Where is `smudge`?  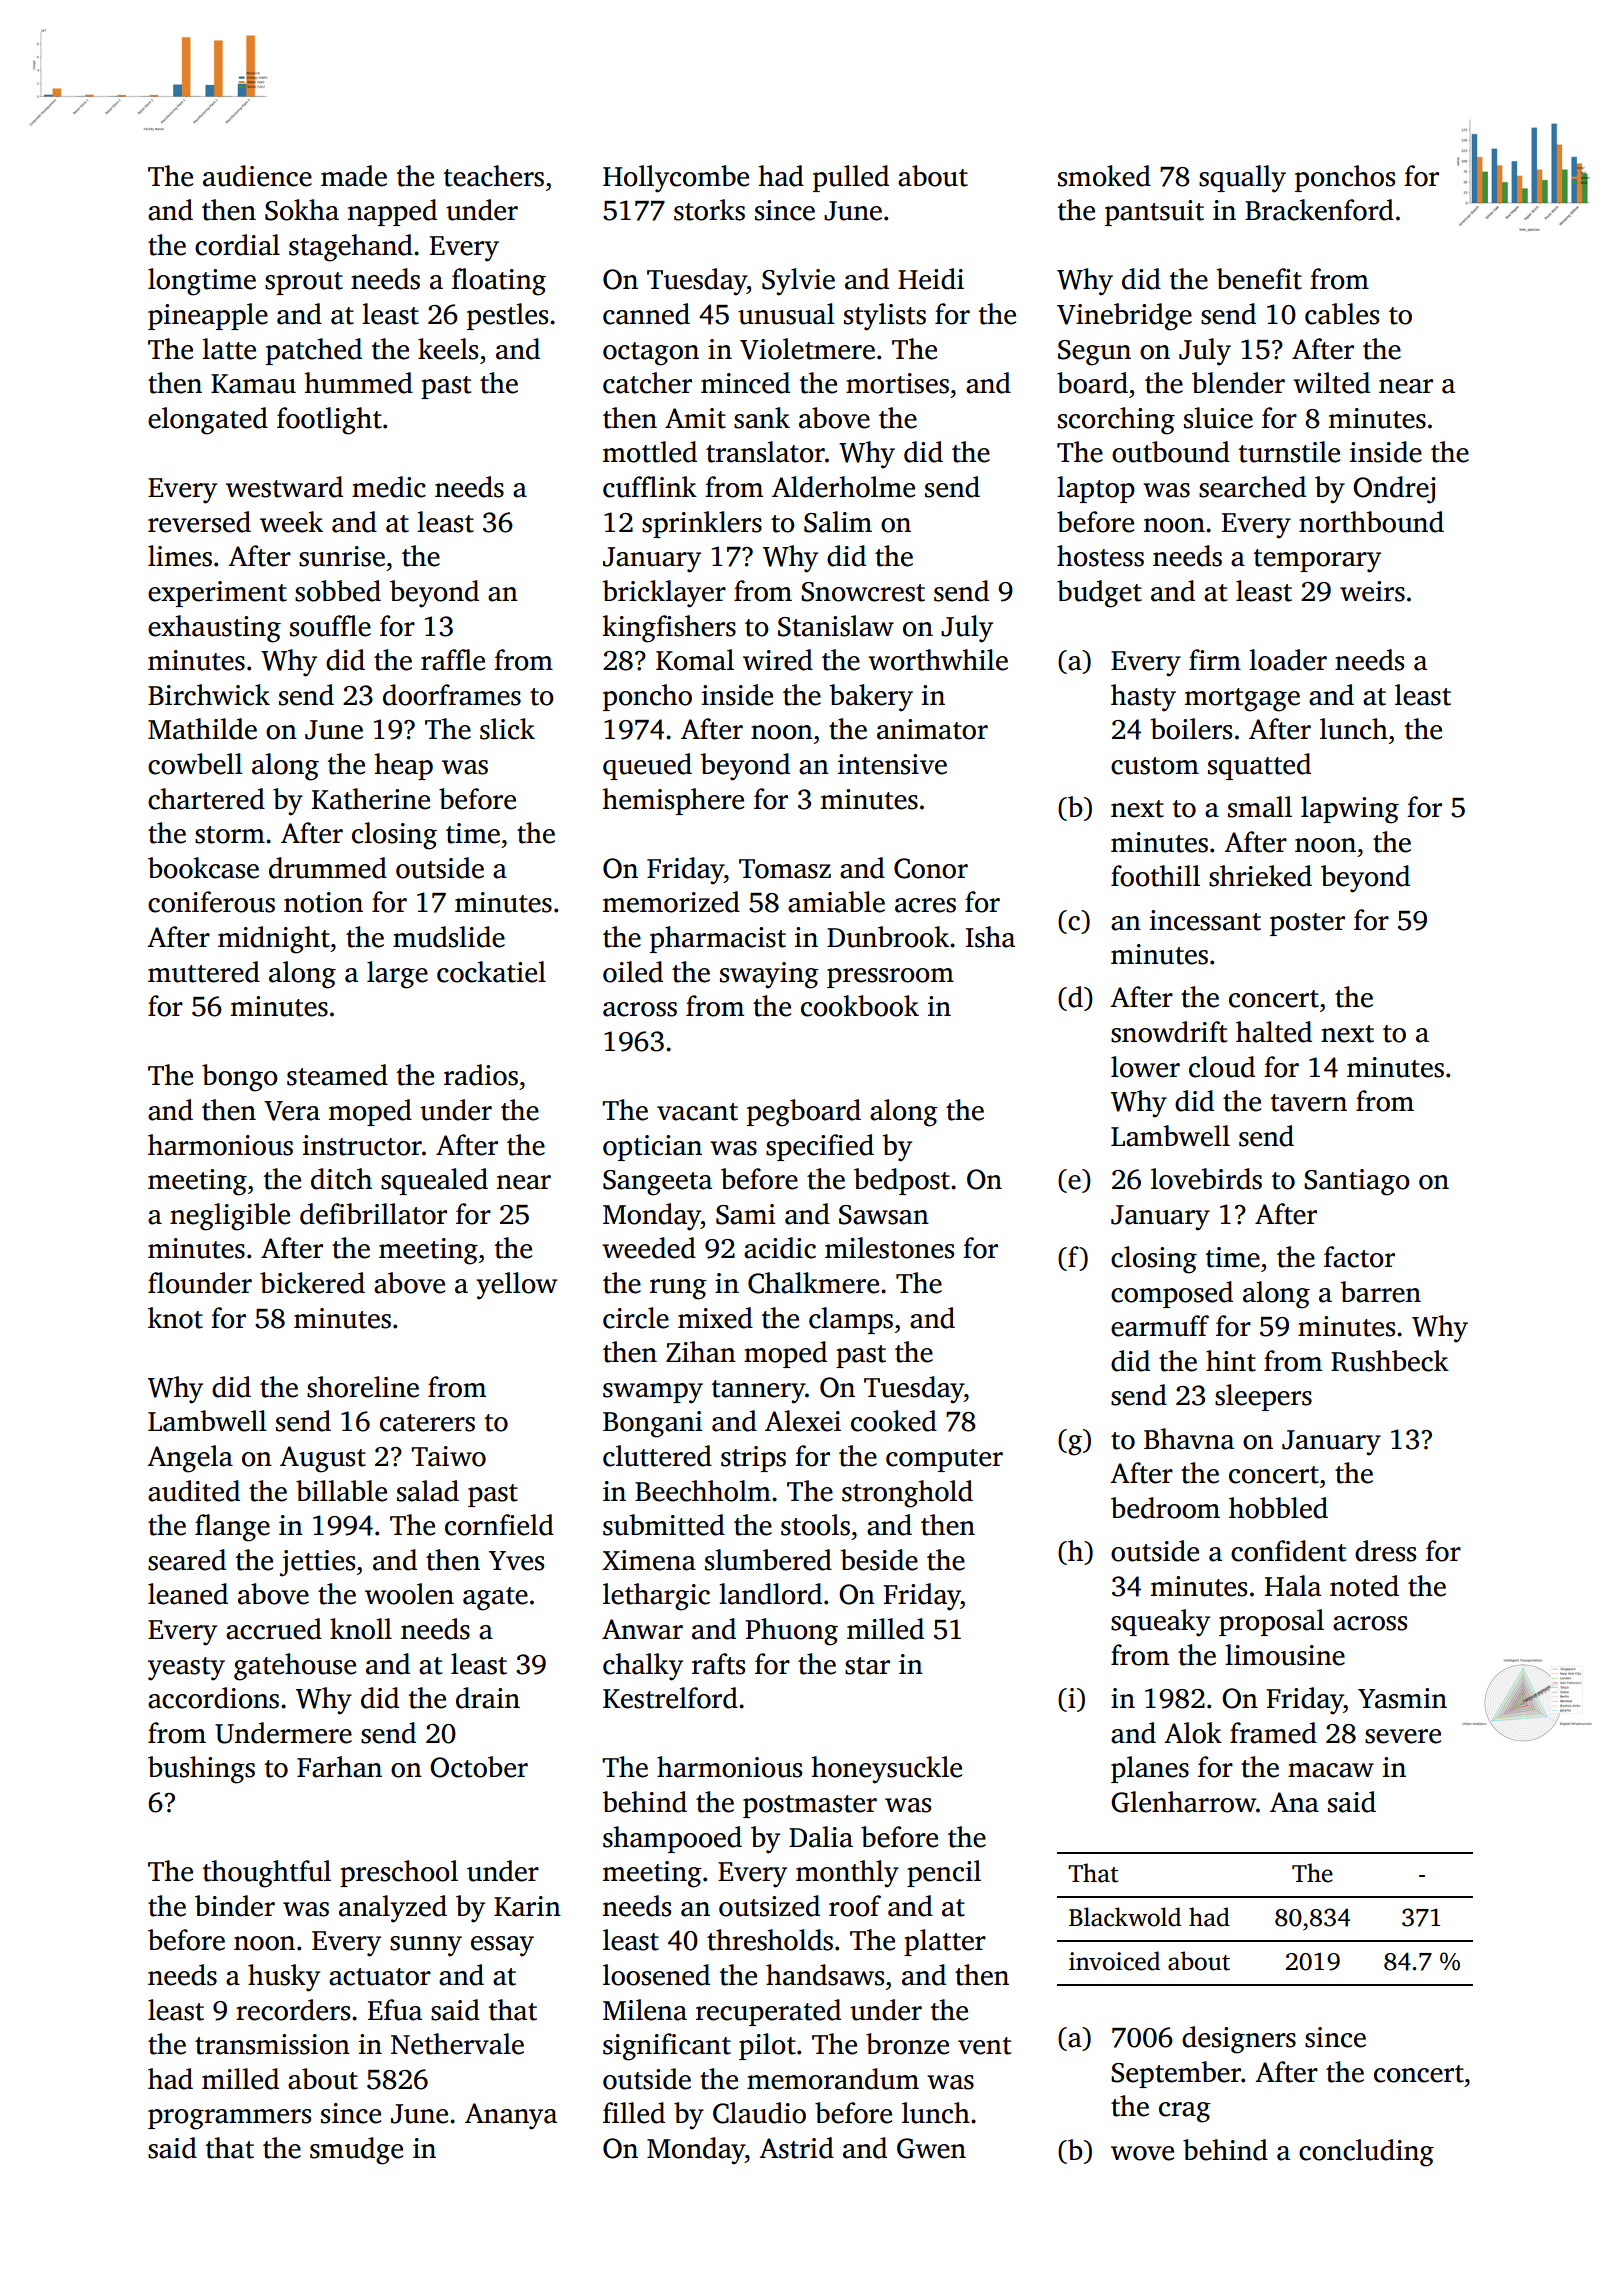
smudge is located at coordinates (356, 2151).
